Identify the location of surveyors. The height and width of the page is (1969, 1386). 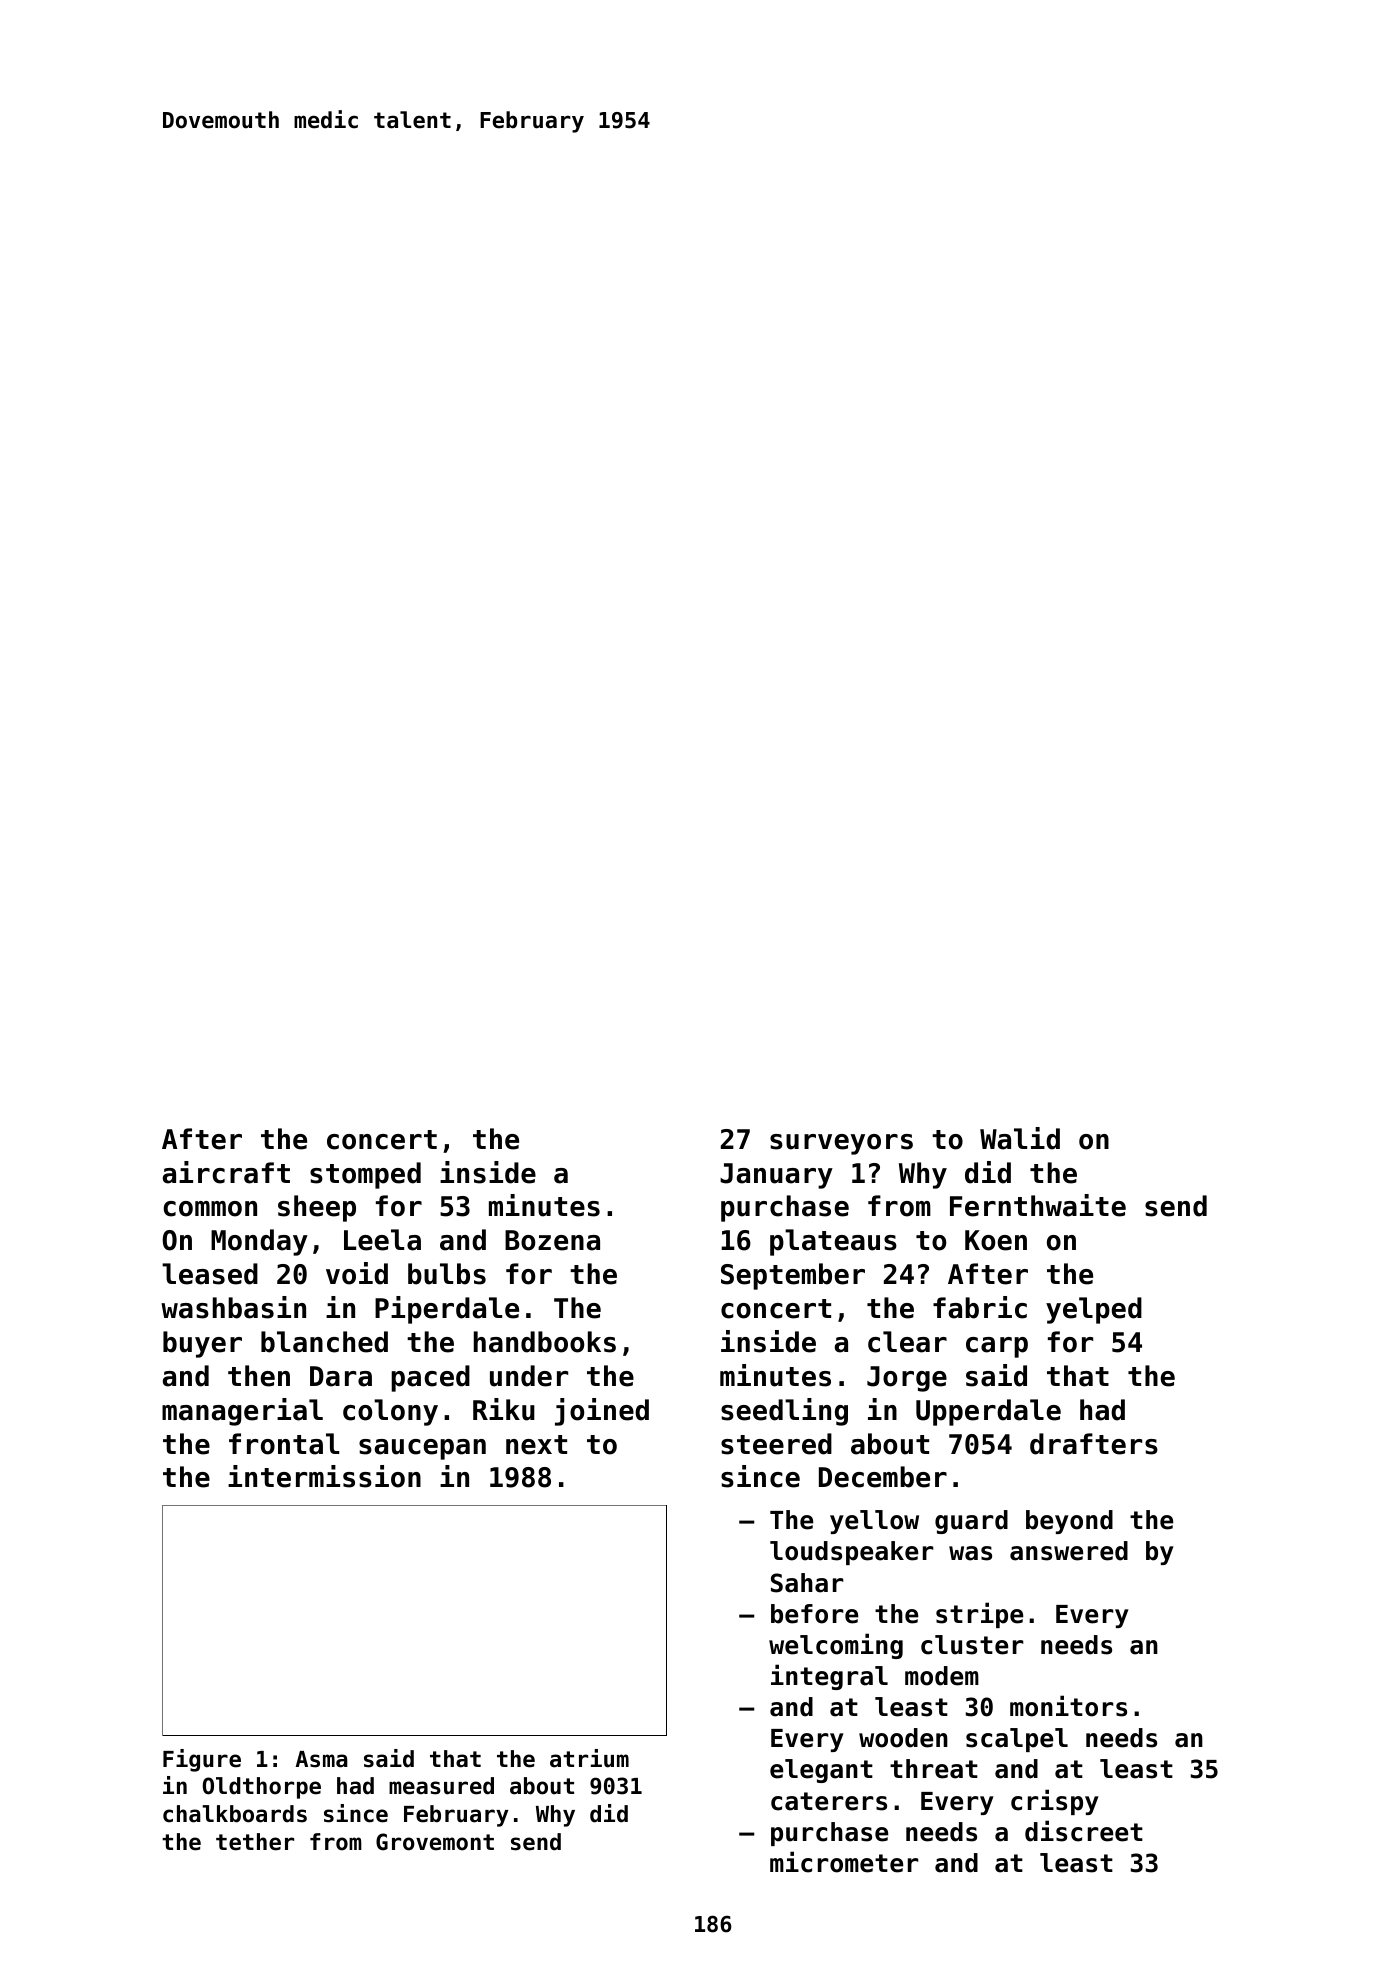
(841, 1144).
